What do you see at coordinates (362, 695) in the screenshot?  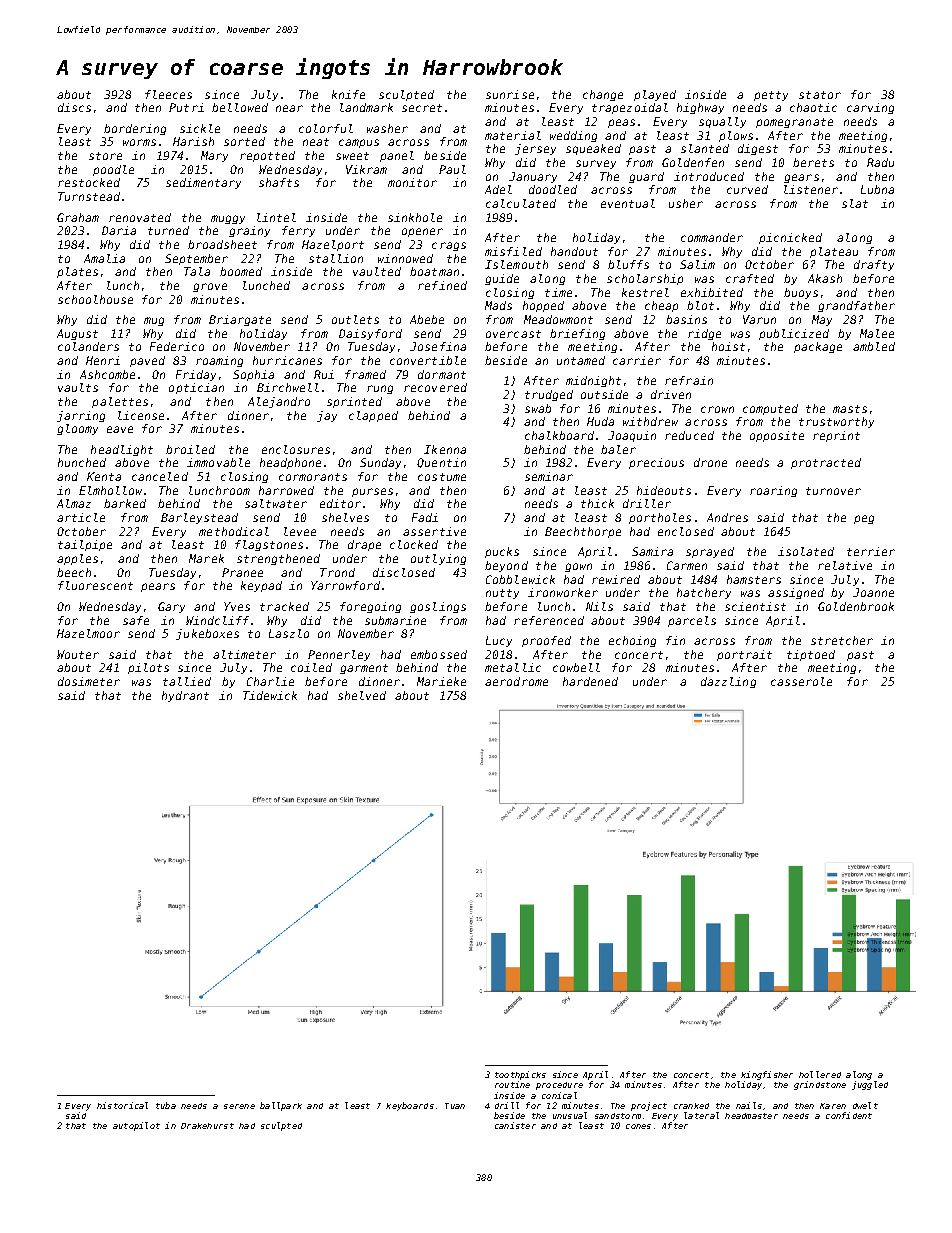 I see `shelved` at bounding box center [362, 695].
